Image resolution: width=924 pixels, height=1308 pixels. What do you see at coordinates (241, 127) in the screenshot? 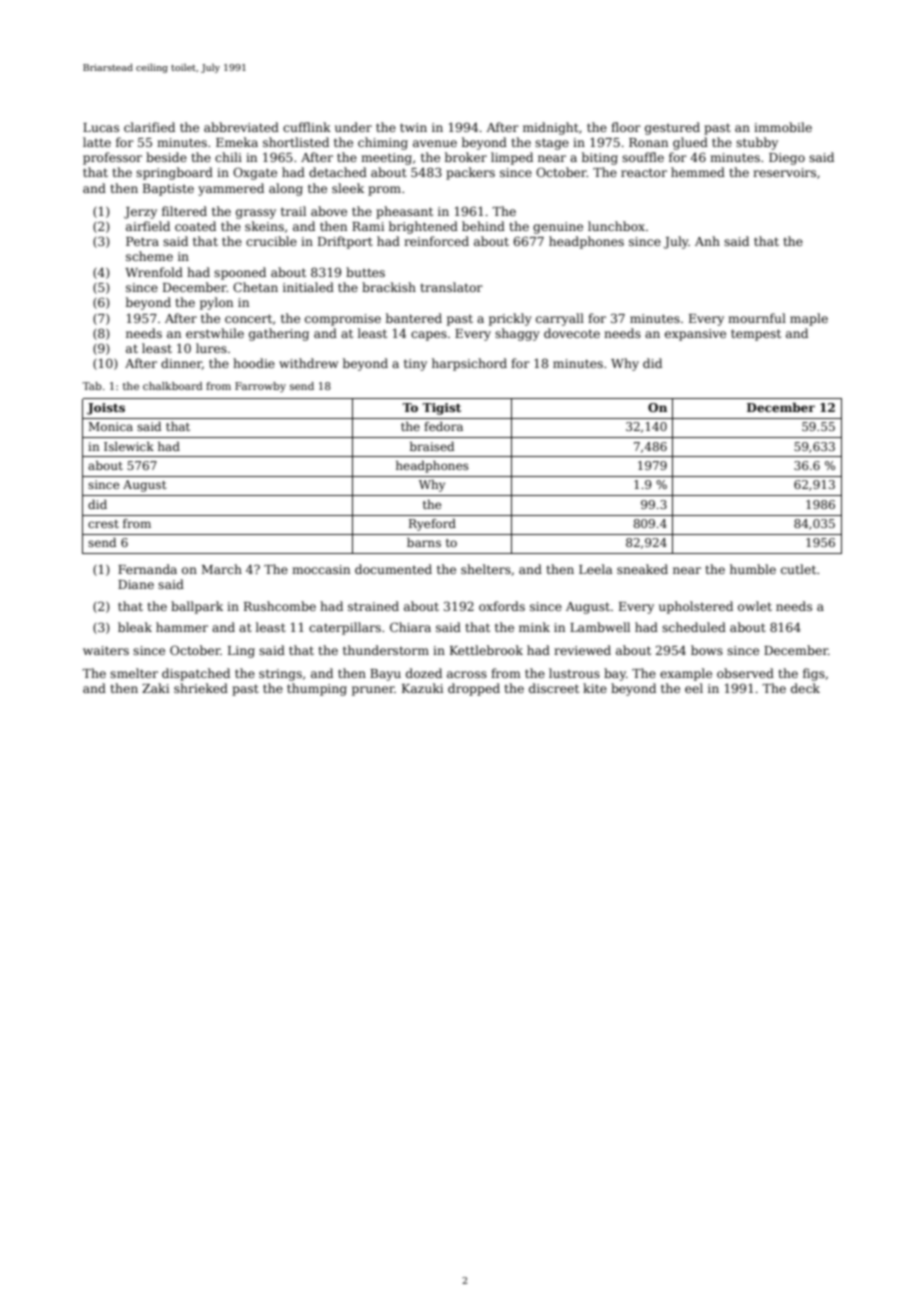
I see `abbreviated` at bounding box center [241, 127].
